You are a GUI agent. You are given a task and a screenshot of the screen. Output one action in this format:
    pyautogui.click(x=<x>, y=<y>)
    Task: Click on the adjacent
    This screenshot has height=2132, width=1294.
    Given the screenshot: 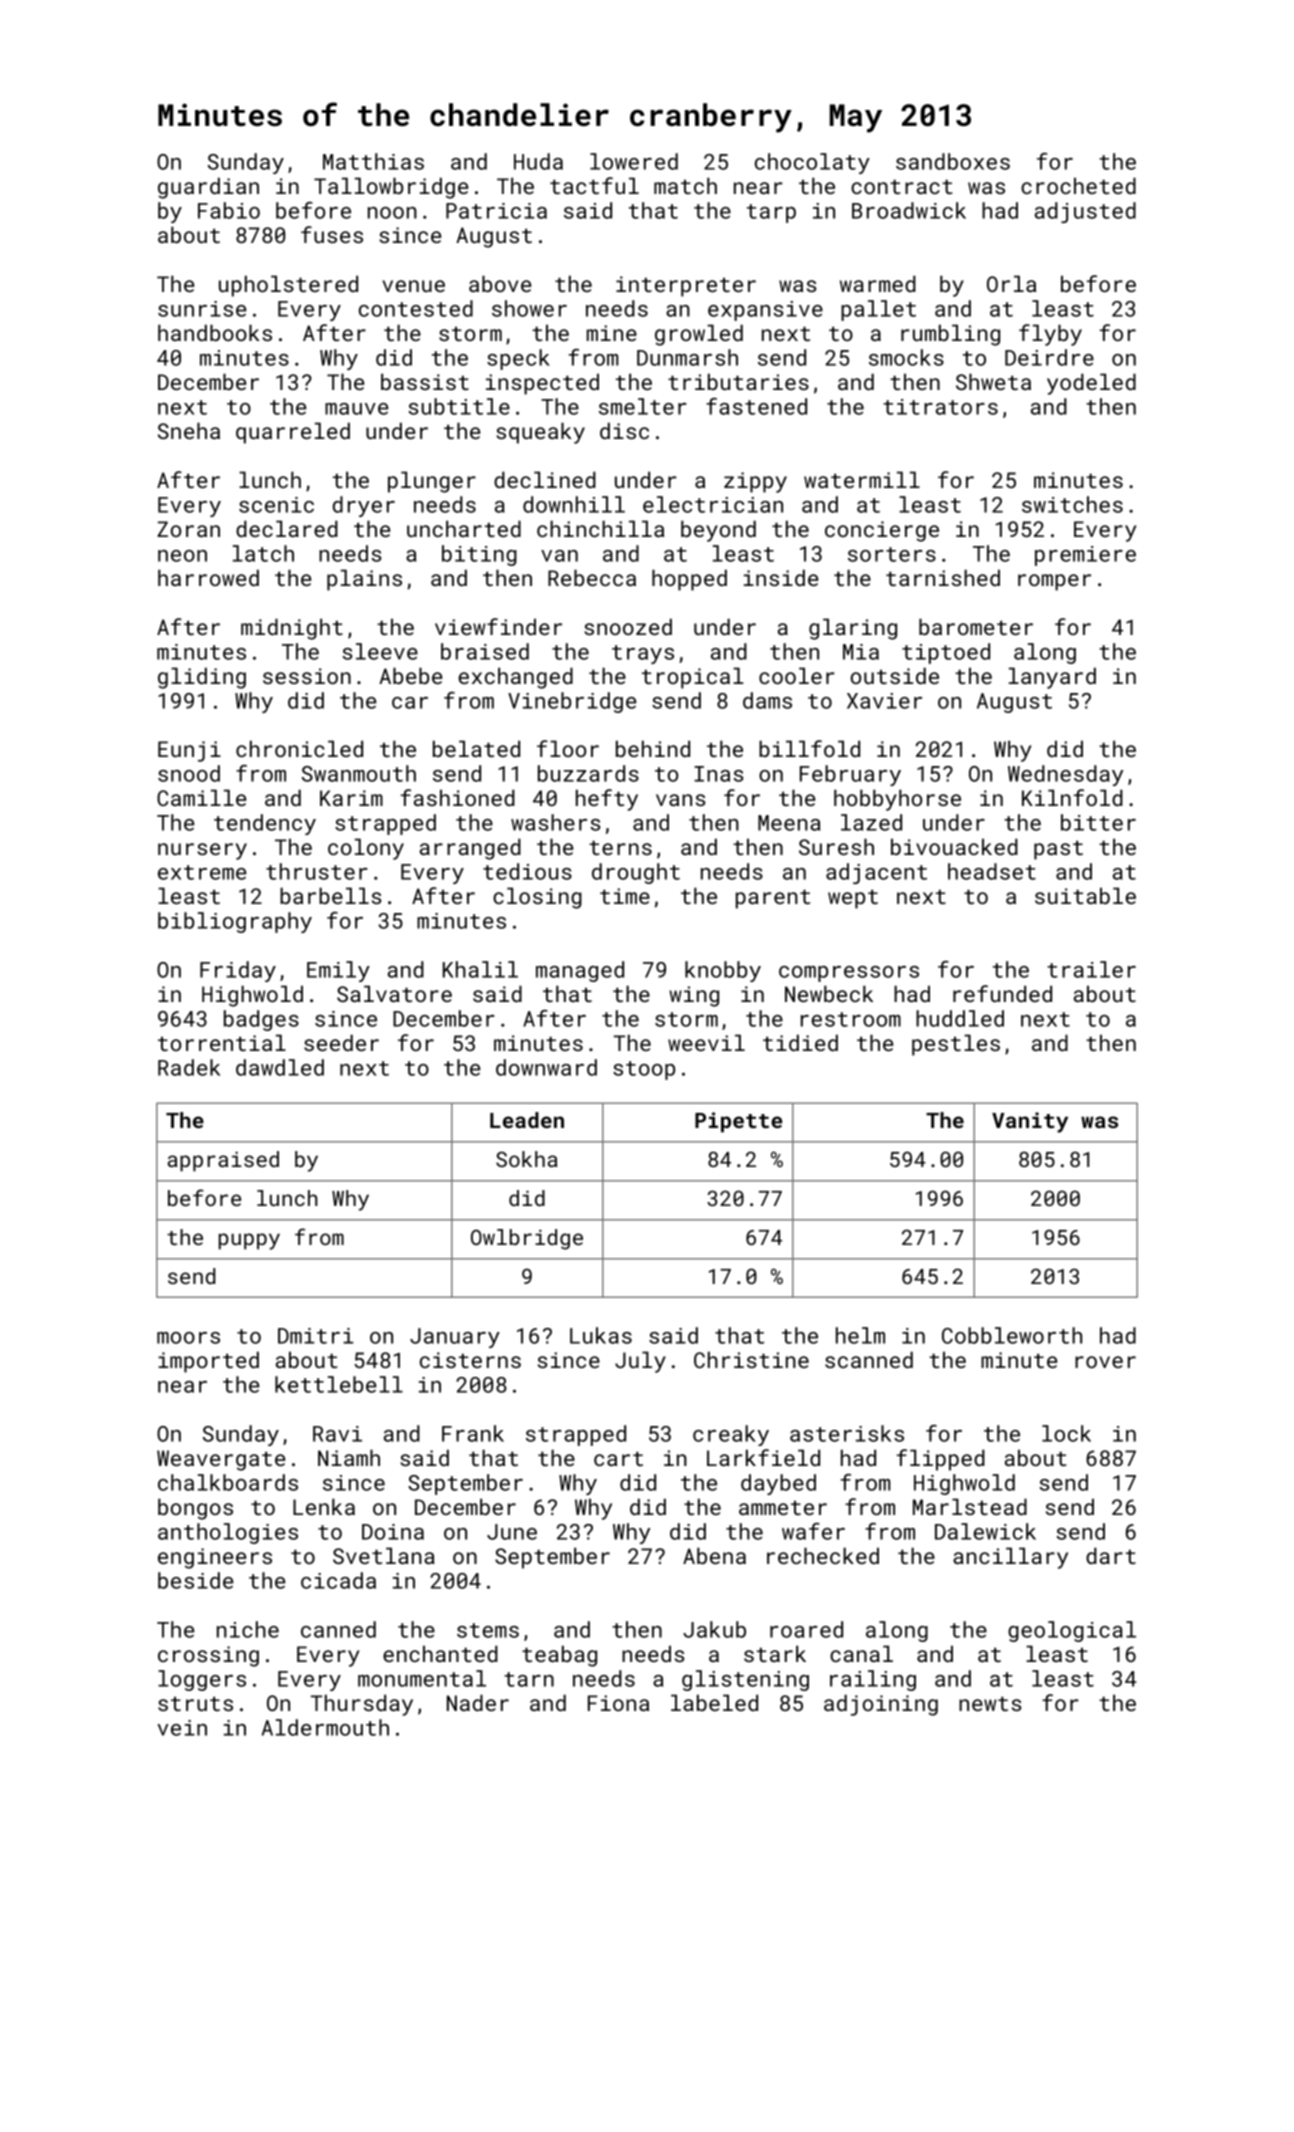 What is the action you would take?
    pyautogui.click(x=876, y=873)
